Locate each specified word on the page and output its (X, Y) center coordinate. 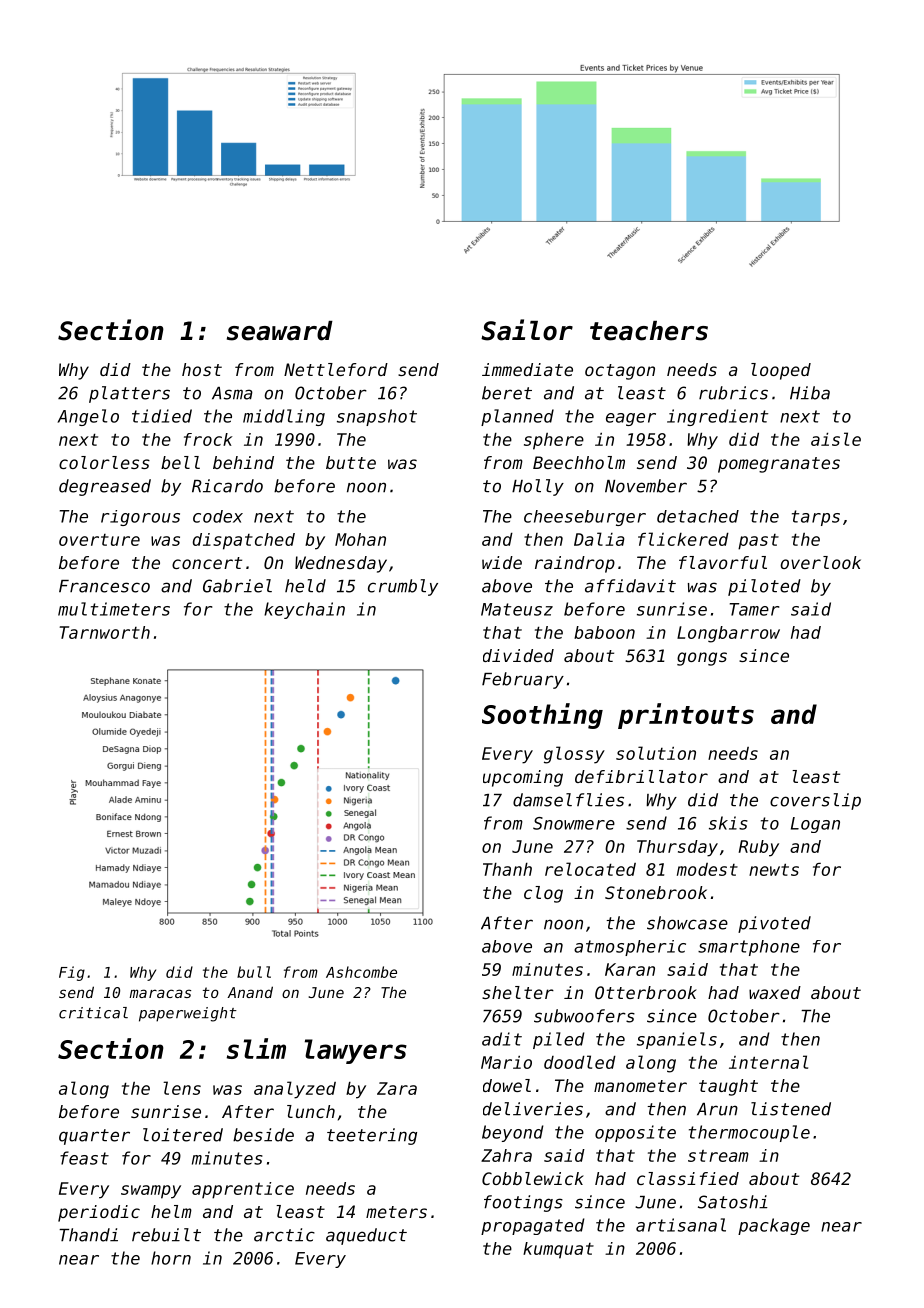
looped (781, 371)
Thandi (88, 1235)
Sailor (527, 330)
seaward (280, 331)
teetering (372, 1136)
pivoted (774, 924)
